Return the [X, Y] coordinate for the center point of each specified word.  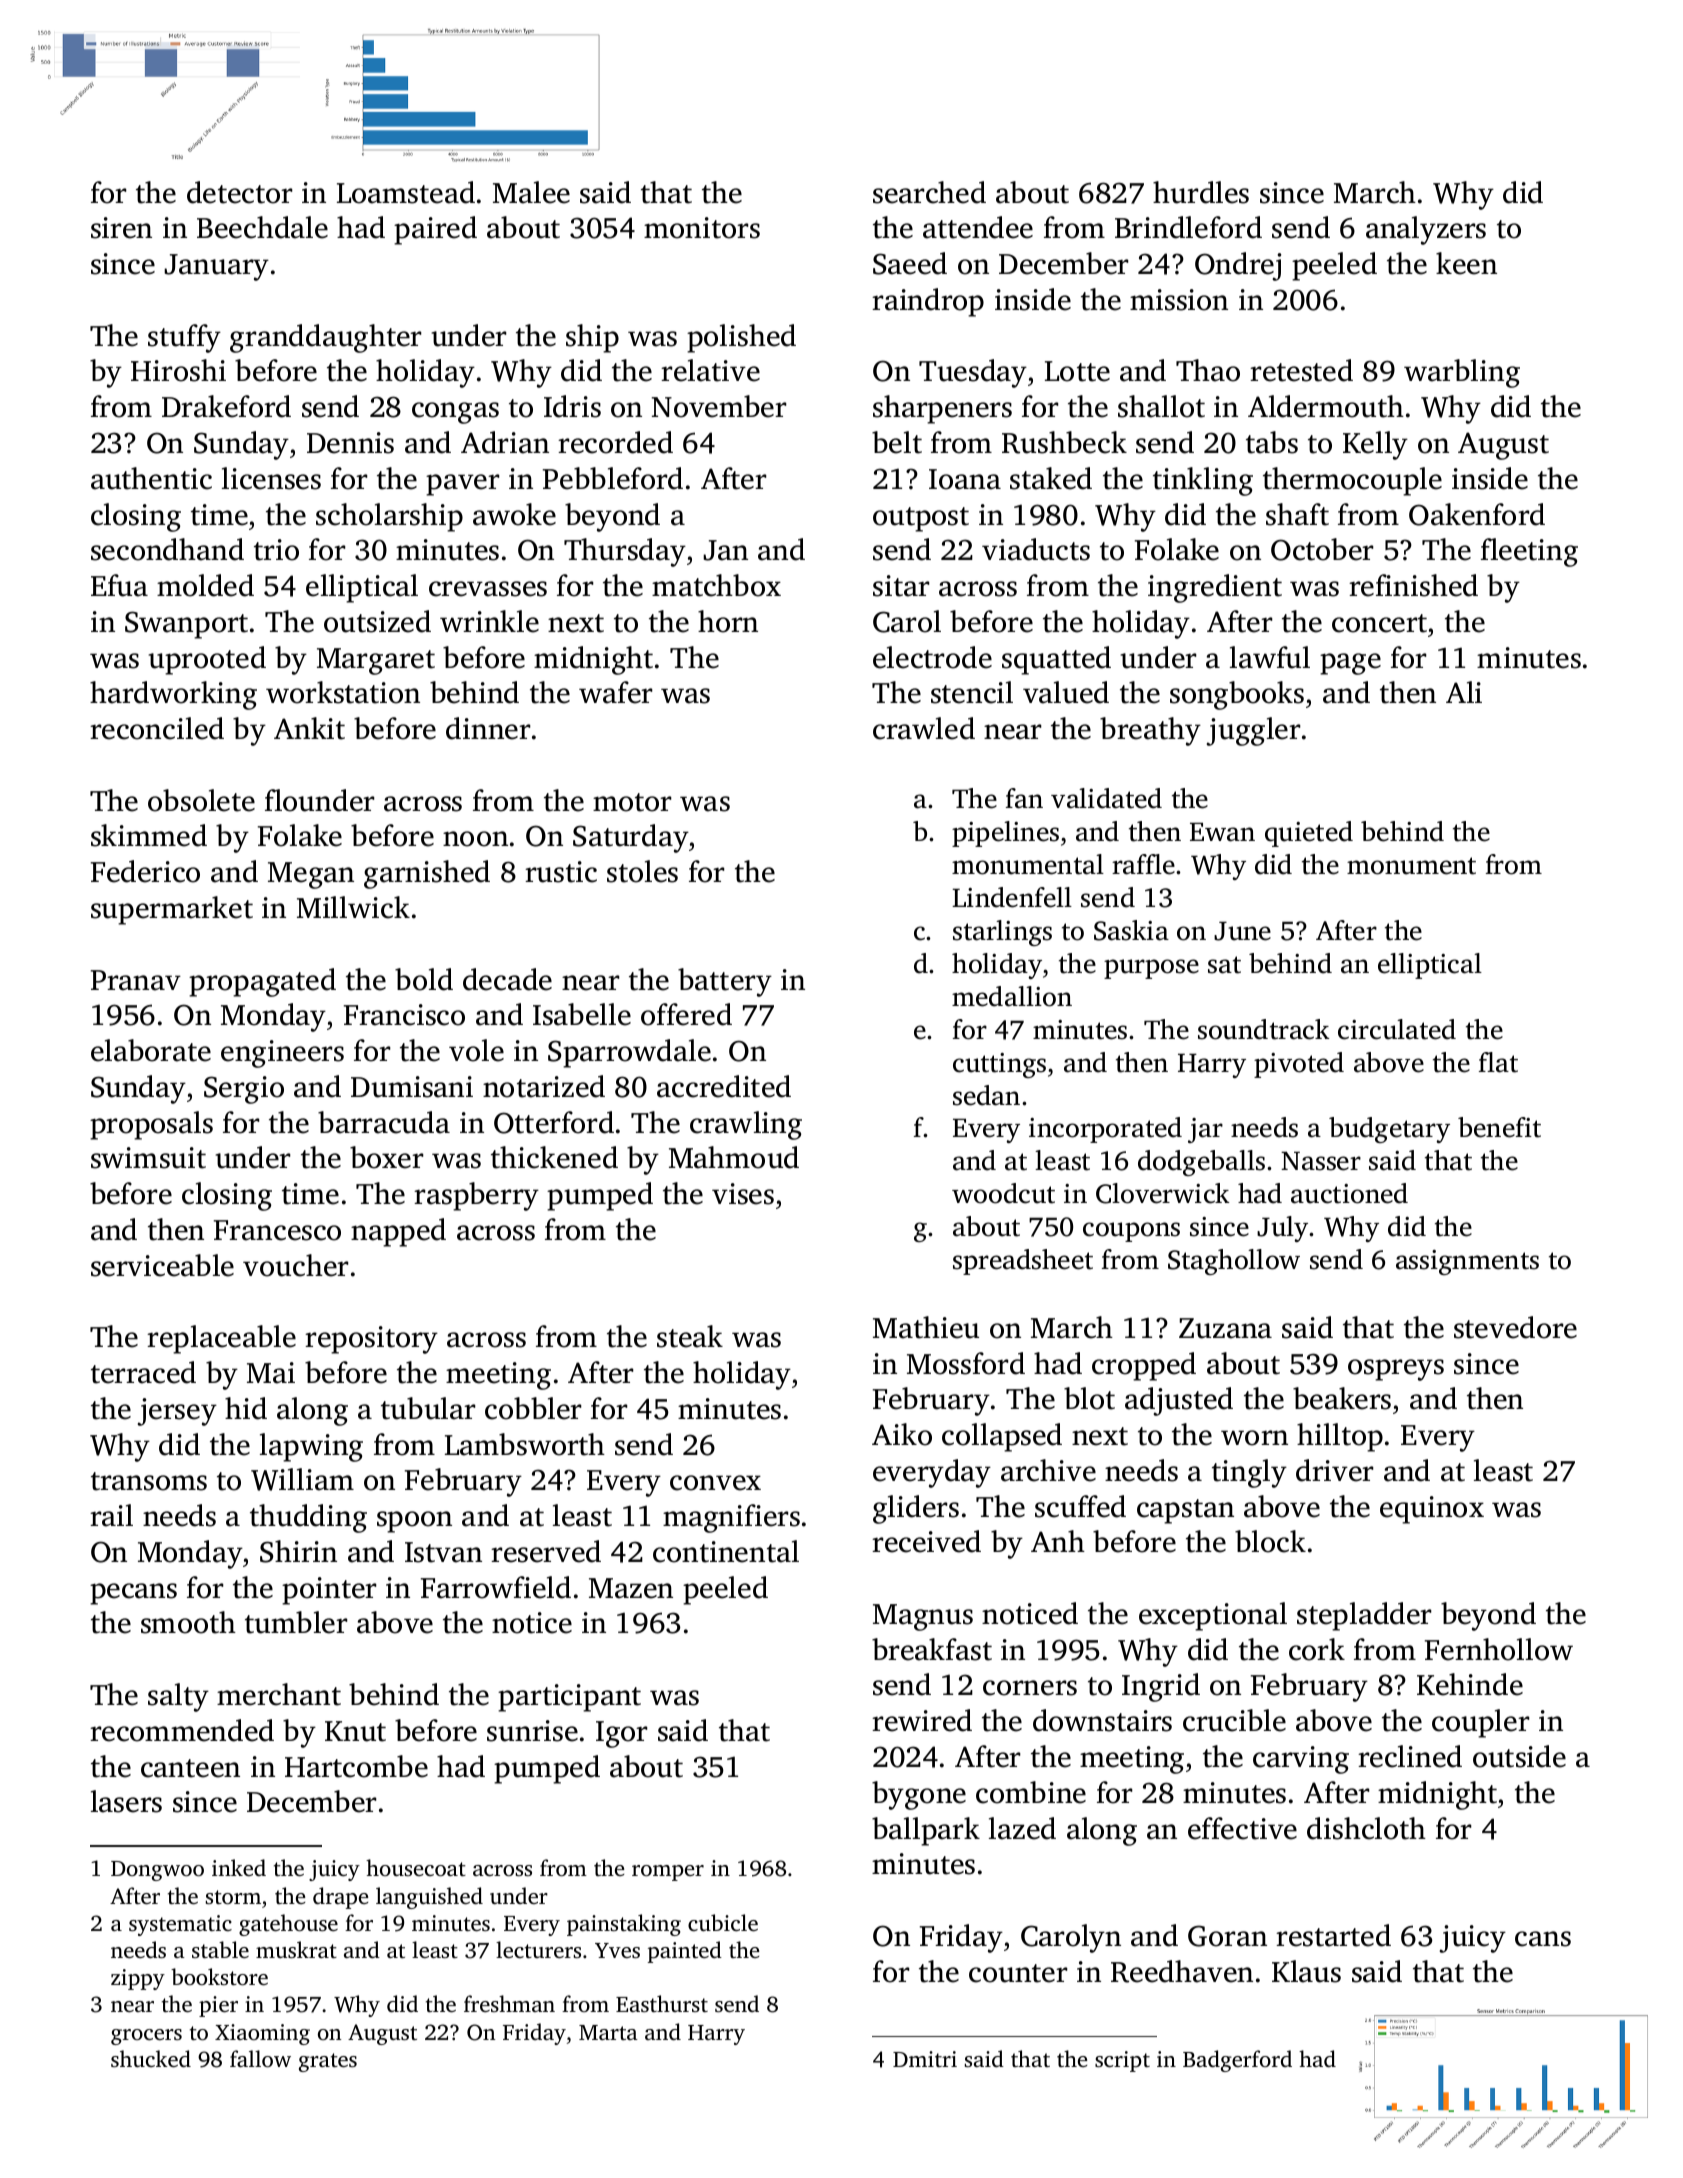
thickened [554, 1157]
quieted [1309, 834]
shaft [1297, 514]
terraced [143, 1372]
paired [435, 230]
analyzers [1426, 230]
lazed [1022, 1828]
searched [929, 192]
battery [725, 982]
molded [205, 585]
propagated [262, 982]
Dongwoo [157, 1871]
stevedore [1515, 1327]
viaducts [1036, 549]
